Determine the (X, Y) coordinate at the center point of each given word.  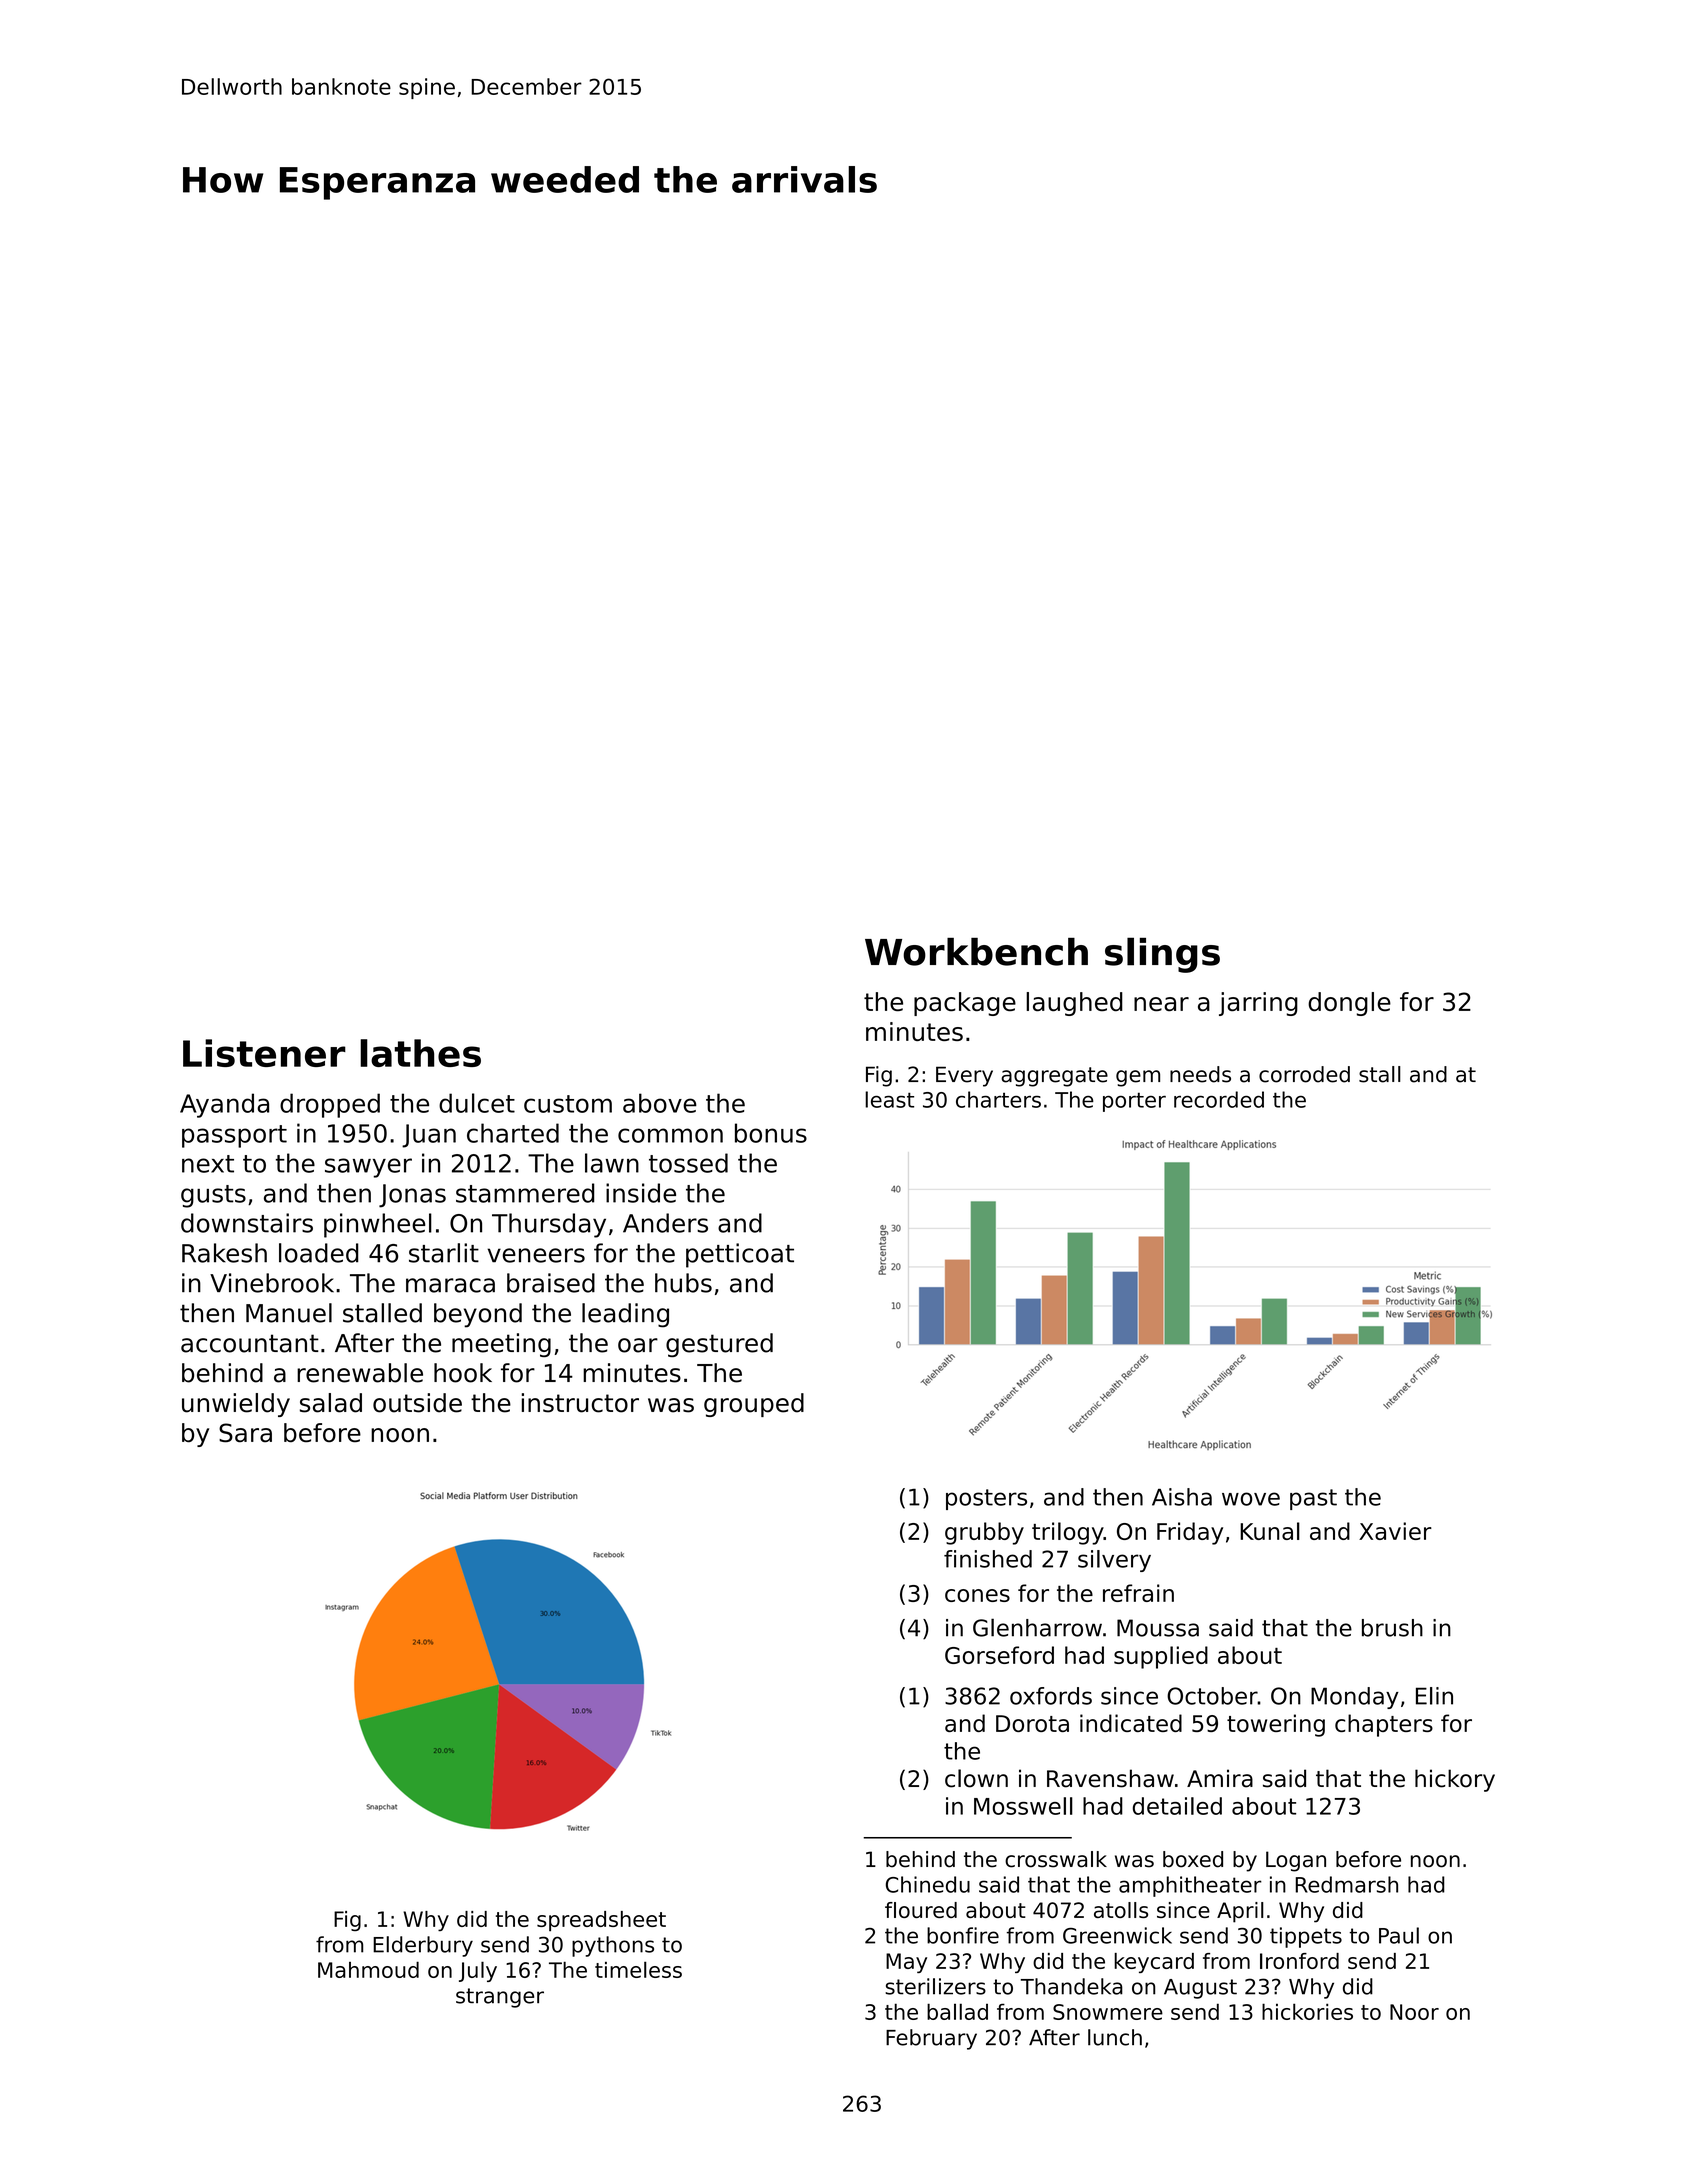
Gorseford (999, 1655)
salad (331, 1403)
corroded (1304, 1074)
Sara (245, 1433)
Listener (264, 1053)
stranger (500, 1998)
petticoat (740, 1255)
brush (1392, 1628)
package (965, 1004)
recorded (1219, 1099)
